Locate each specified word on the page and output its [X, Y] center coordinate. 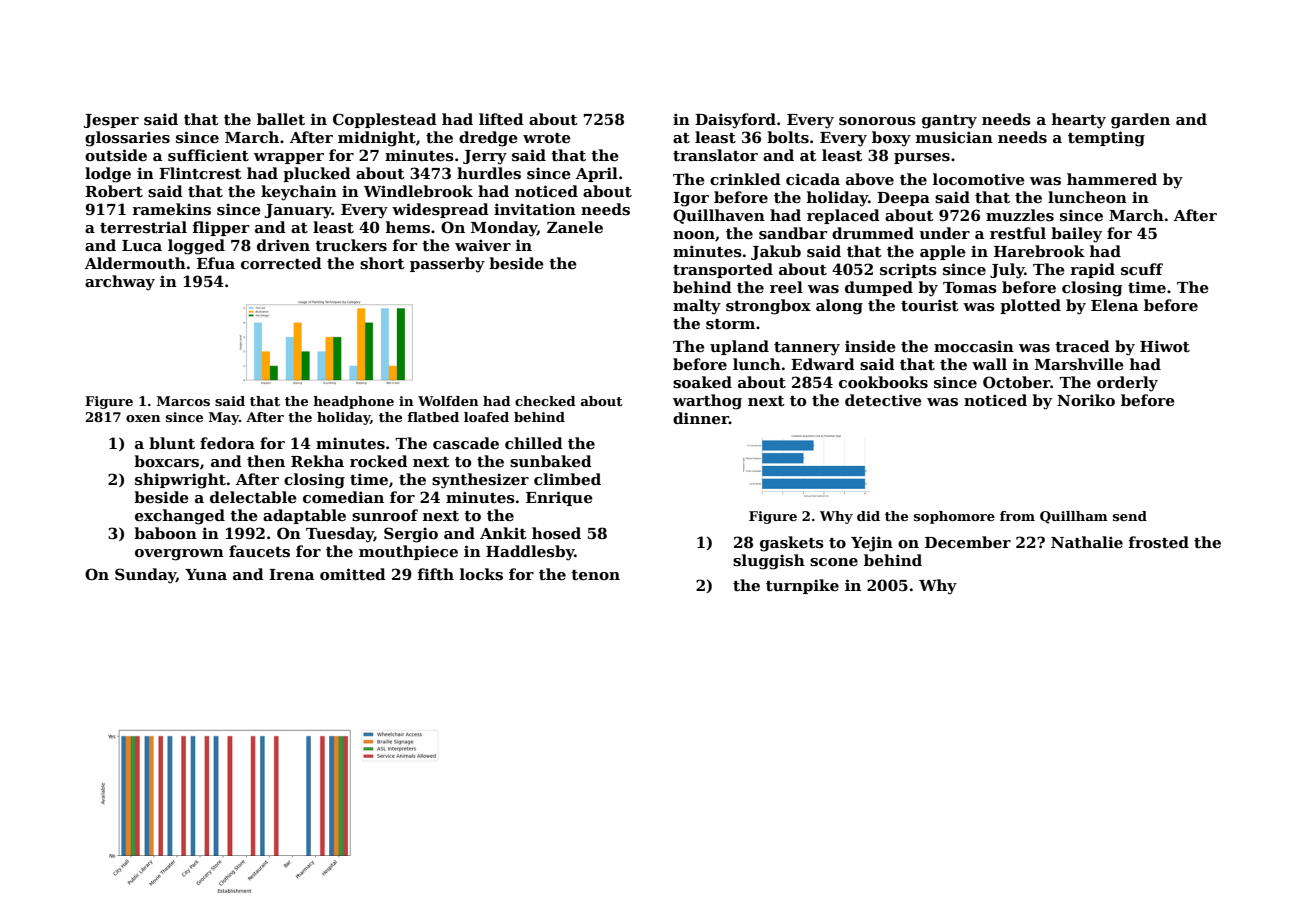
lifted [501, 119]
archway [120, 283]
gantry [949, 122]
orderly [1127, 384]
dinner [701, 418]
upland [739, 347]
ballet [281, 119]
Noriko [1086, 400]
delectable [253, 497]
